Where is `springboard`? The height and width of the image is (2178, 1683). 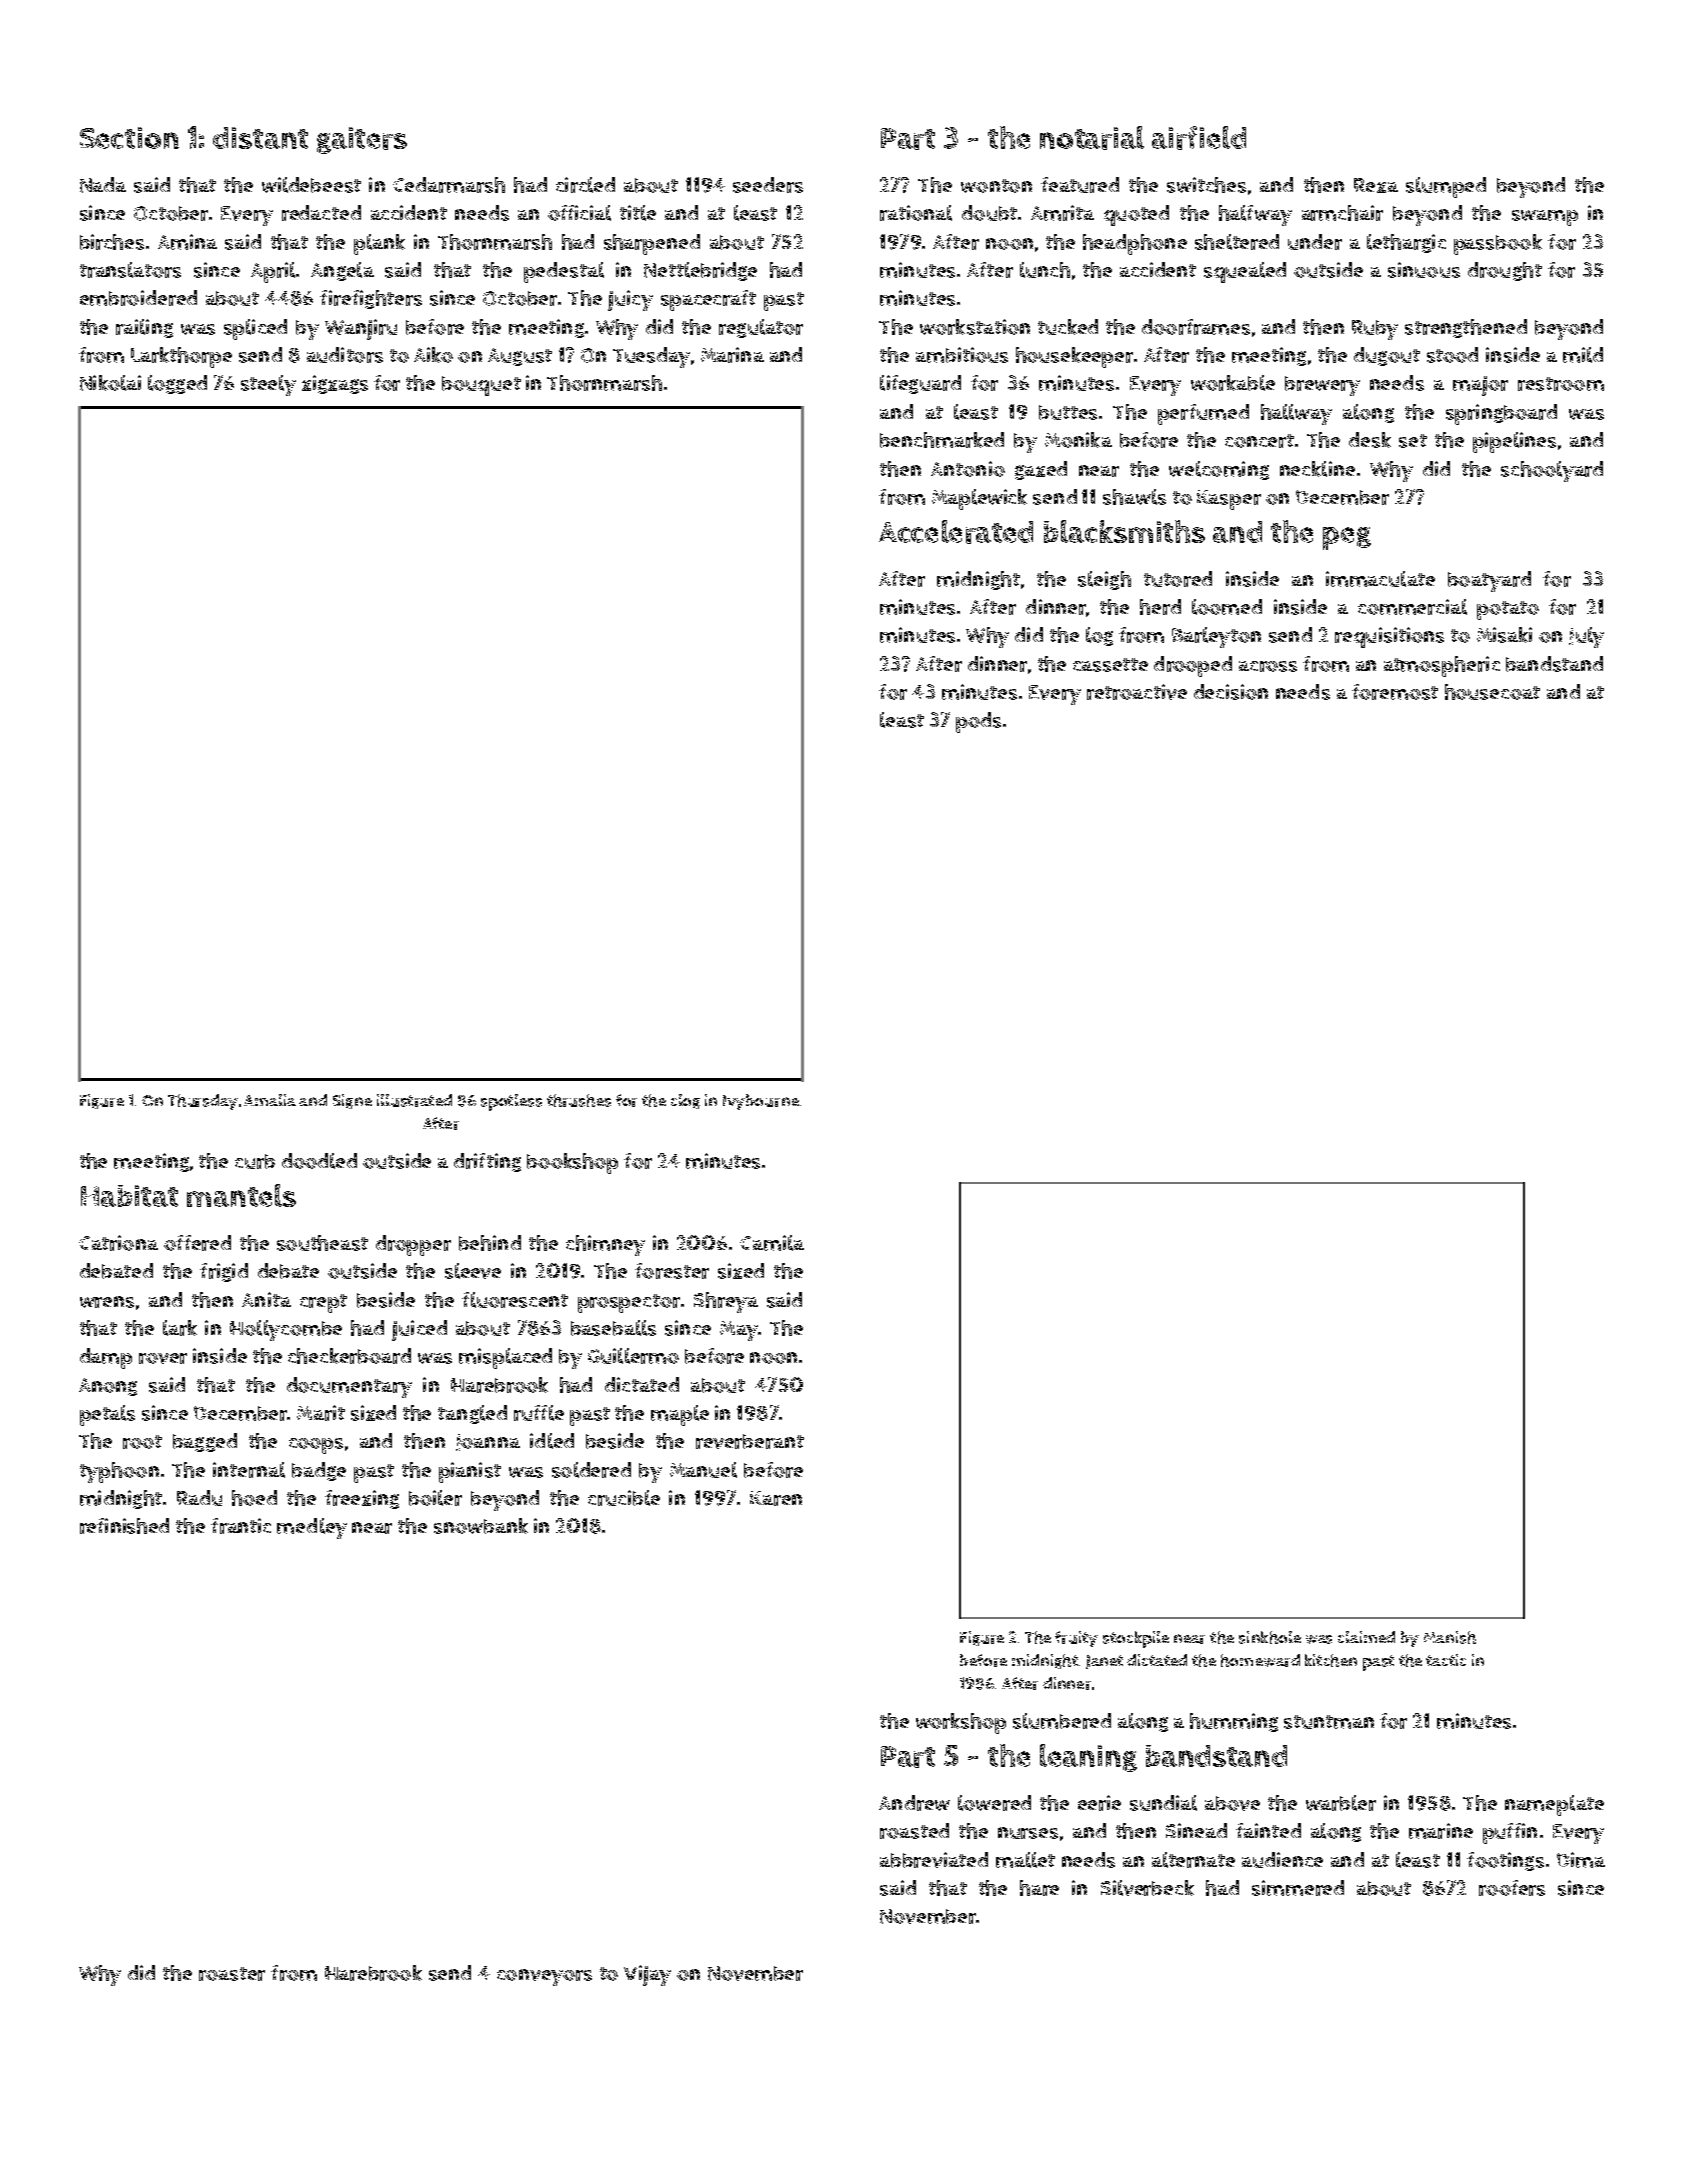
springboard is located at coordinates (1501, 414).
